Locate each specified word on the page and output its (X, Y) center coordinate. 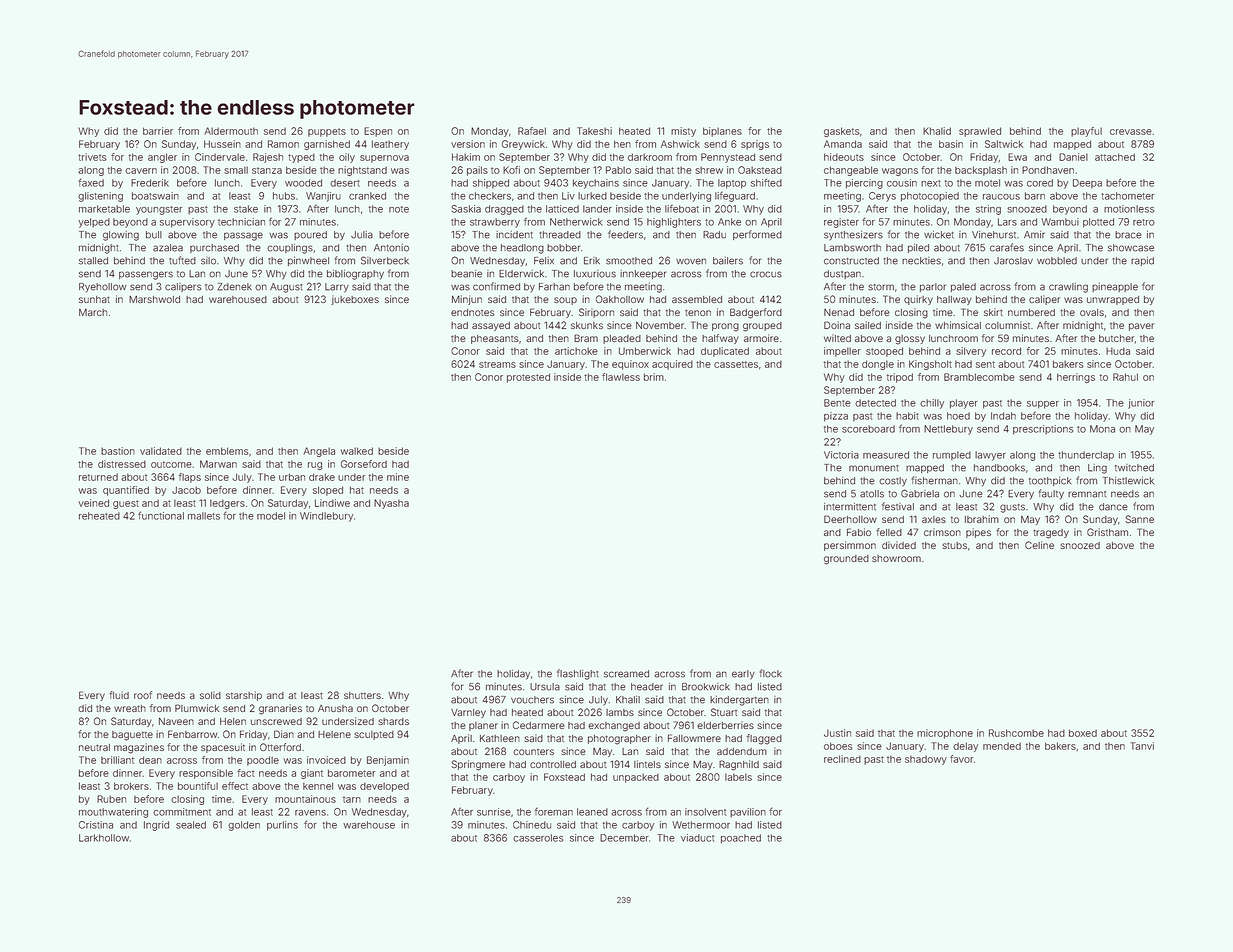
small (236, 170)
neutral (94, 747)
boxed (1083, 733)
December (624, 838)
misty (683, 132)
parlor (933, 287)
